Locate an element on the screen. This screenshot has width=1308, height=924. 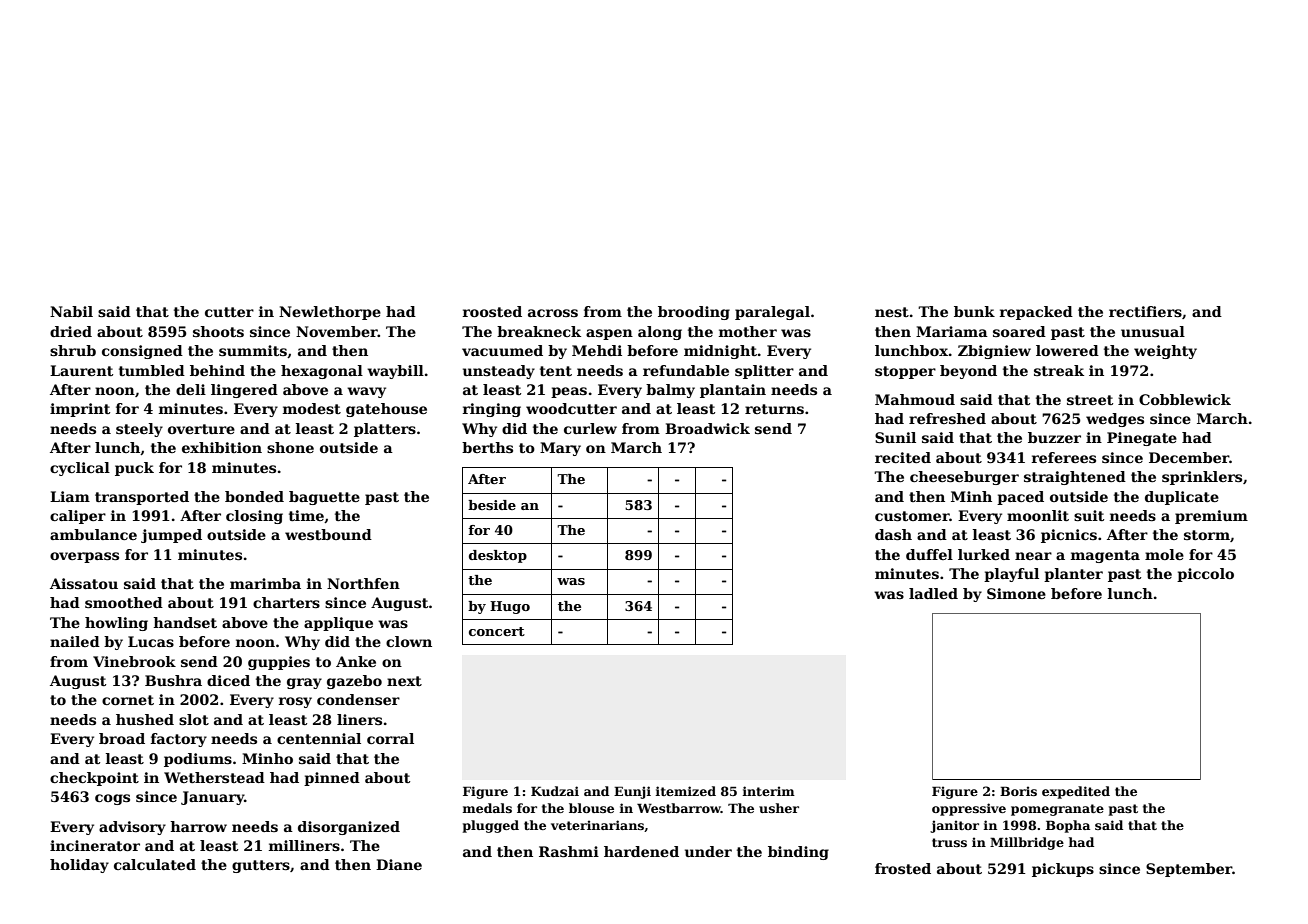
itemized is located at coordinates (686, 791).
